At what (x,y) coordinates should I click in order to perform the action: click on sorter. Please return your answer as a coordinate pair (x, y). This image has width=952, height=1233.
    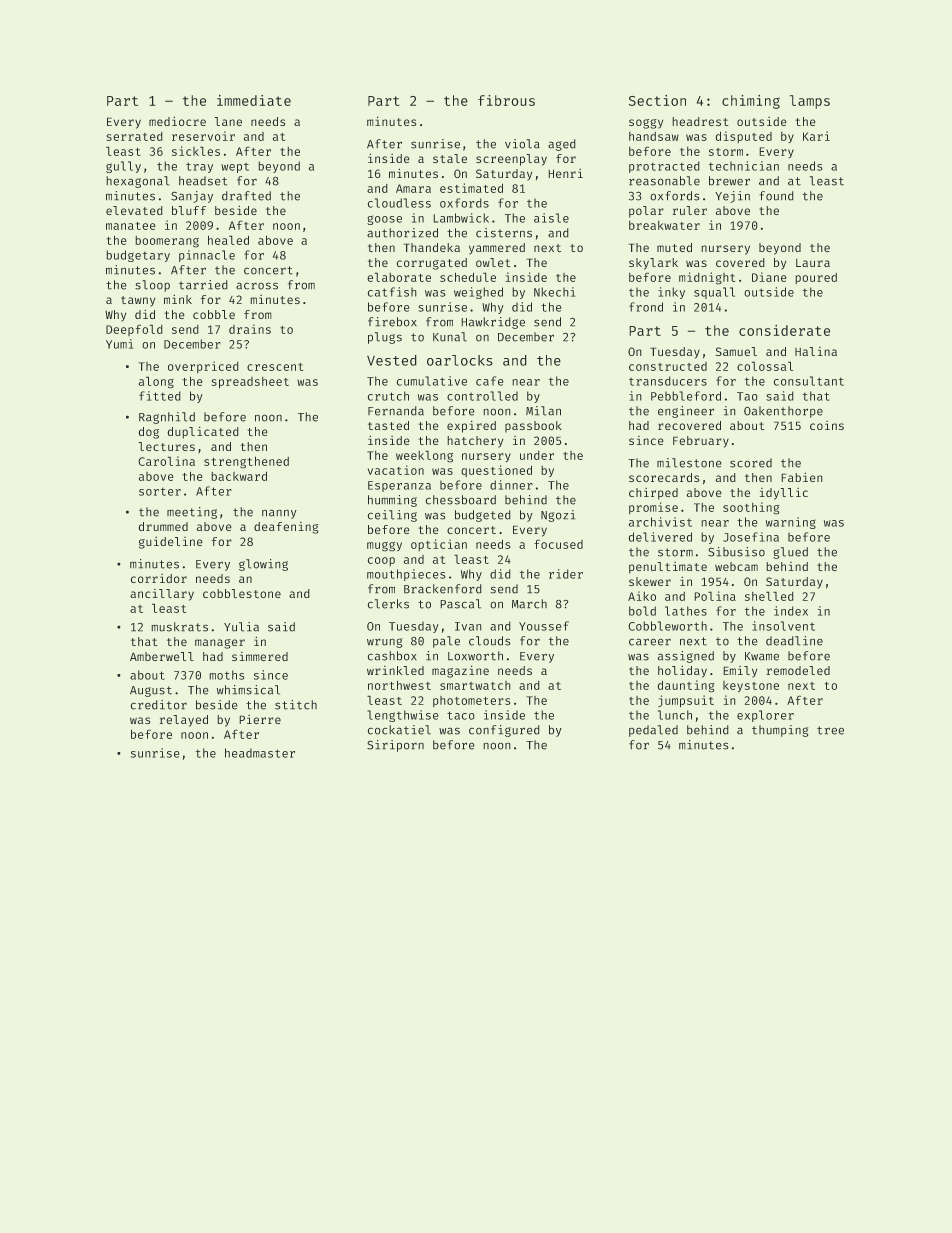
    Looking at the image, I should click on (160, 492).
